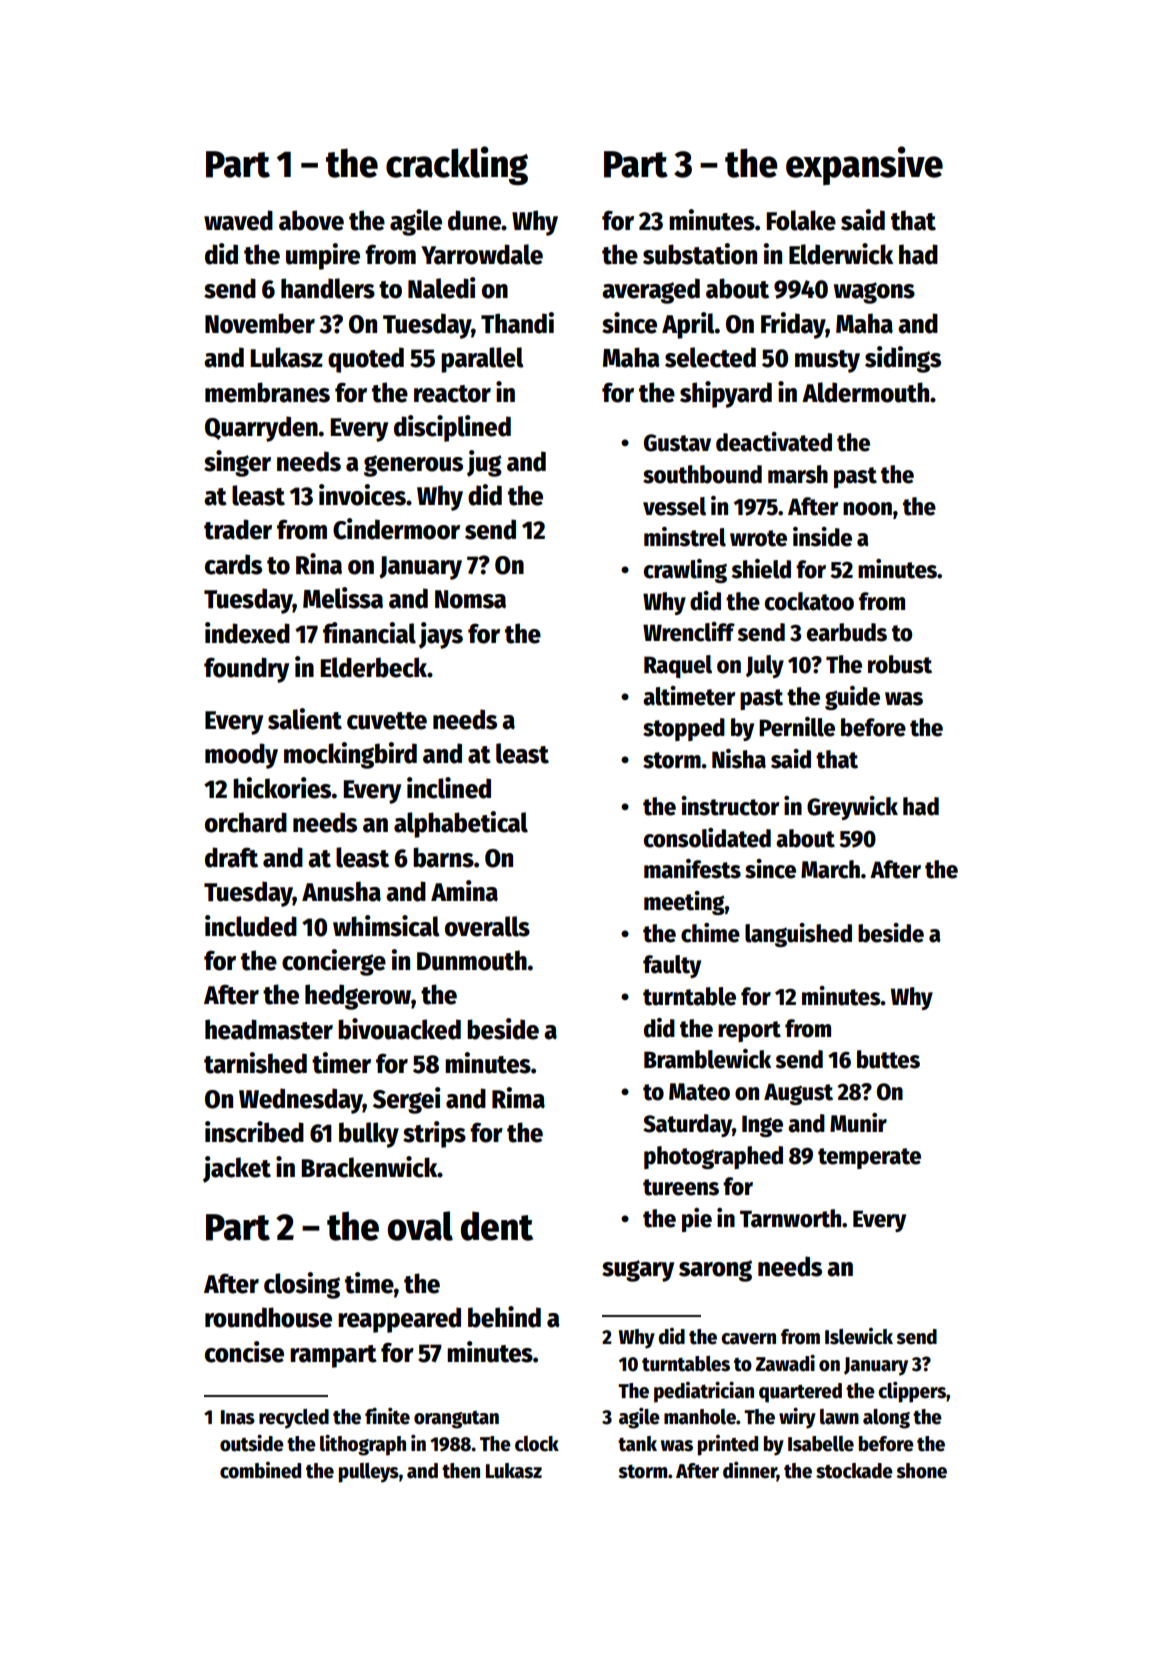 This image has width=1165, height=1654. I want to click on deactivated, so click(774, 442).
